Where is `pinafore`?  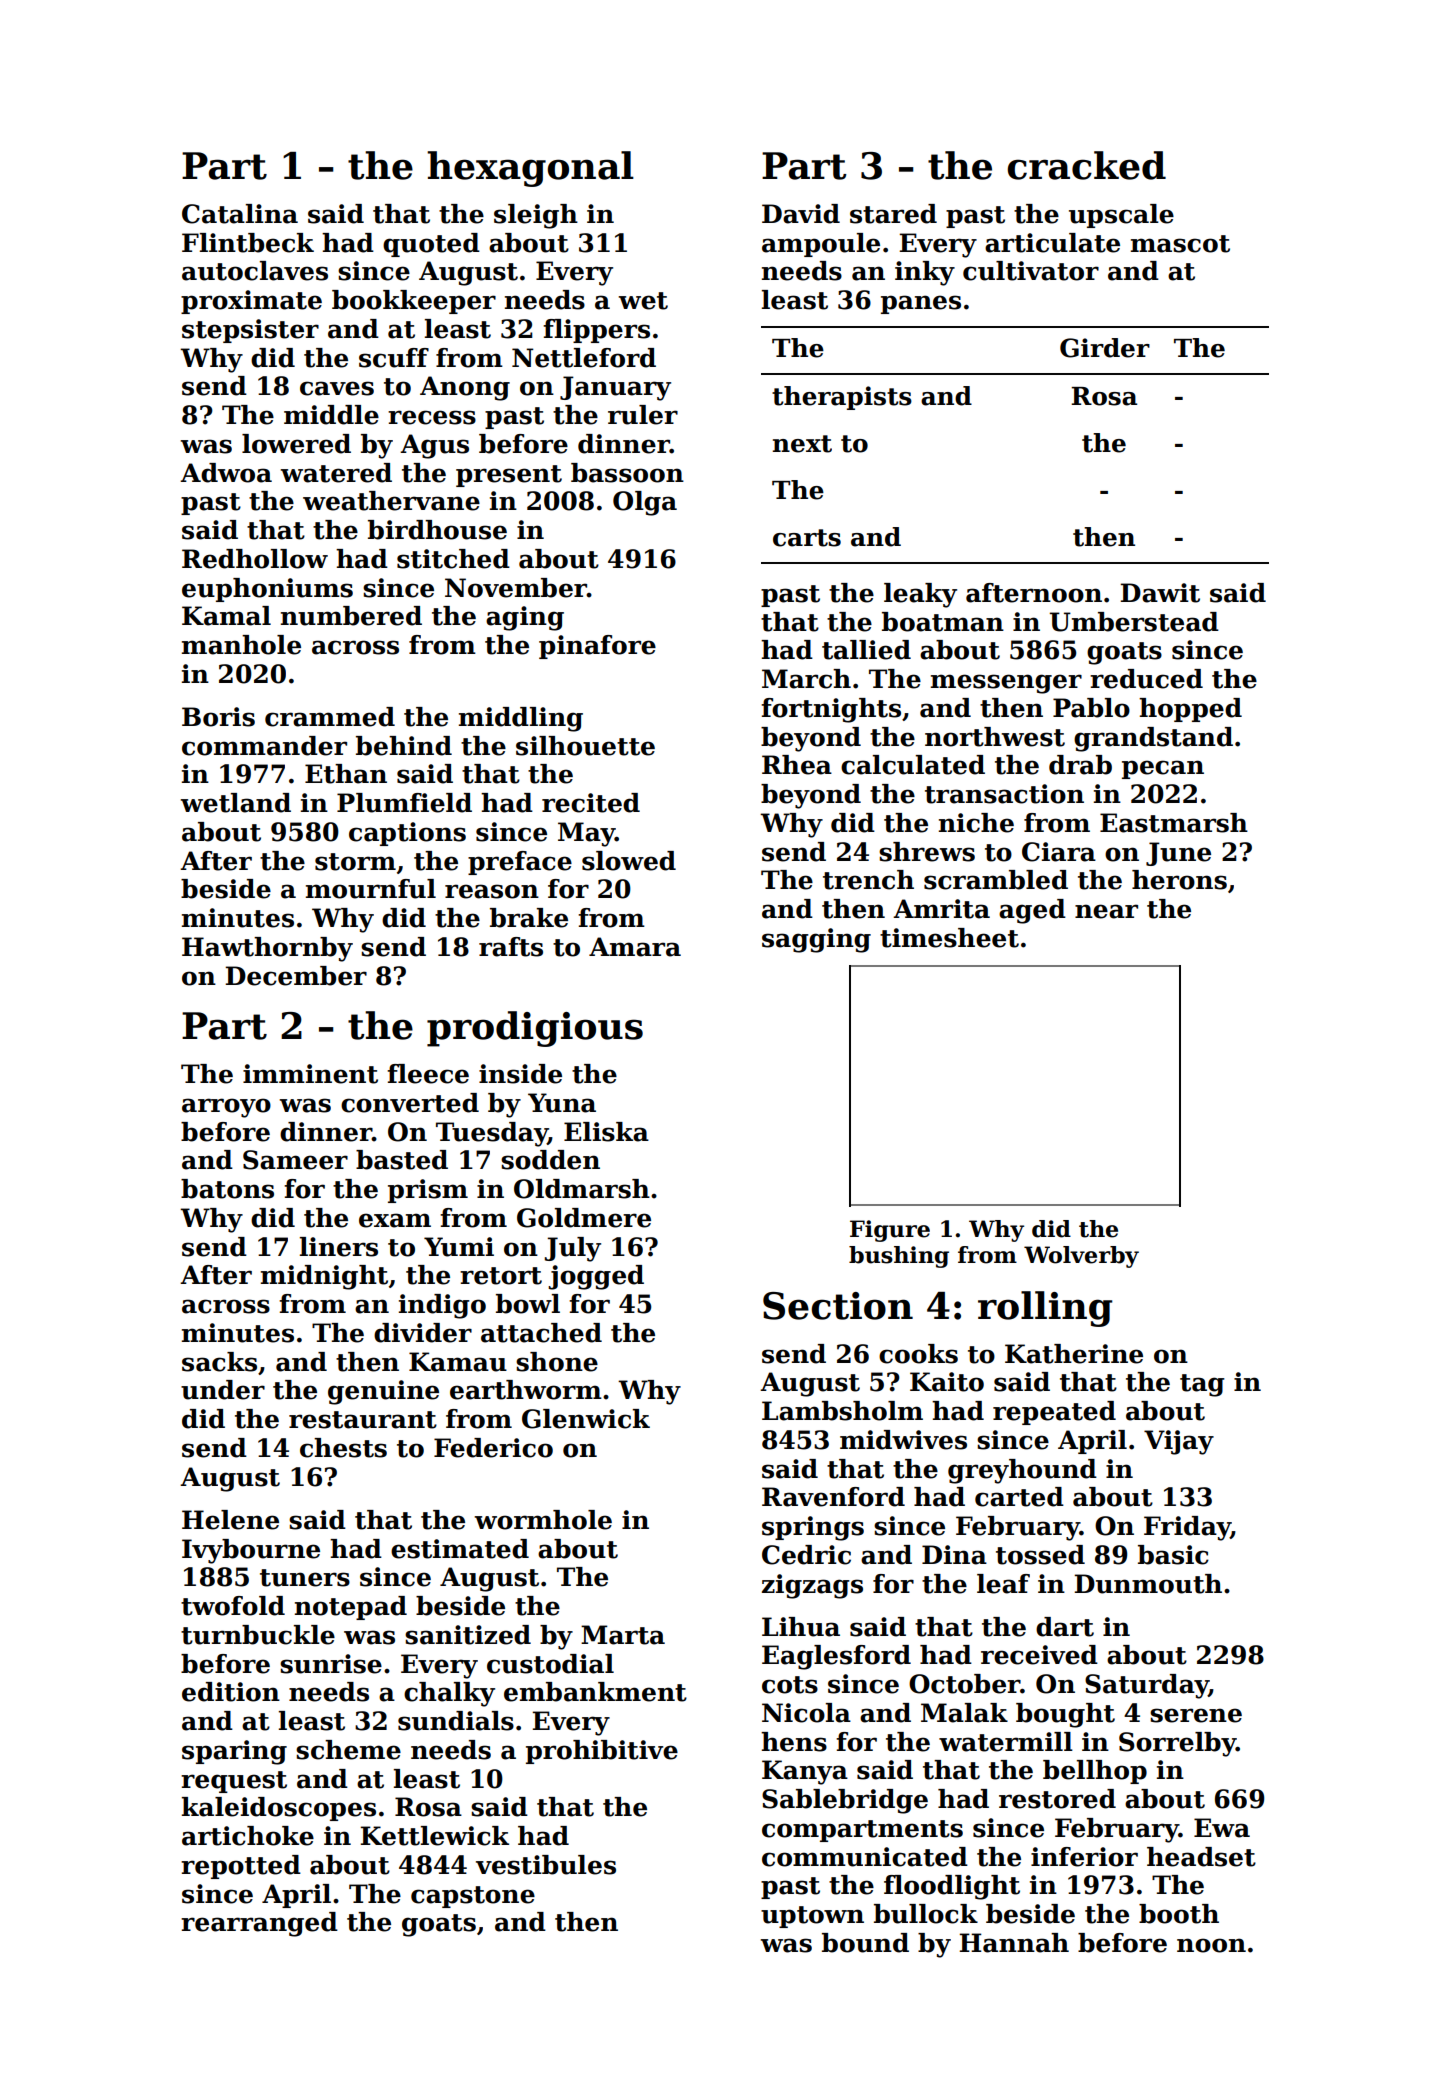
pinafore is located at coordinates (597, 647).
